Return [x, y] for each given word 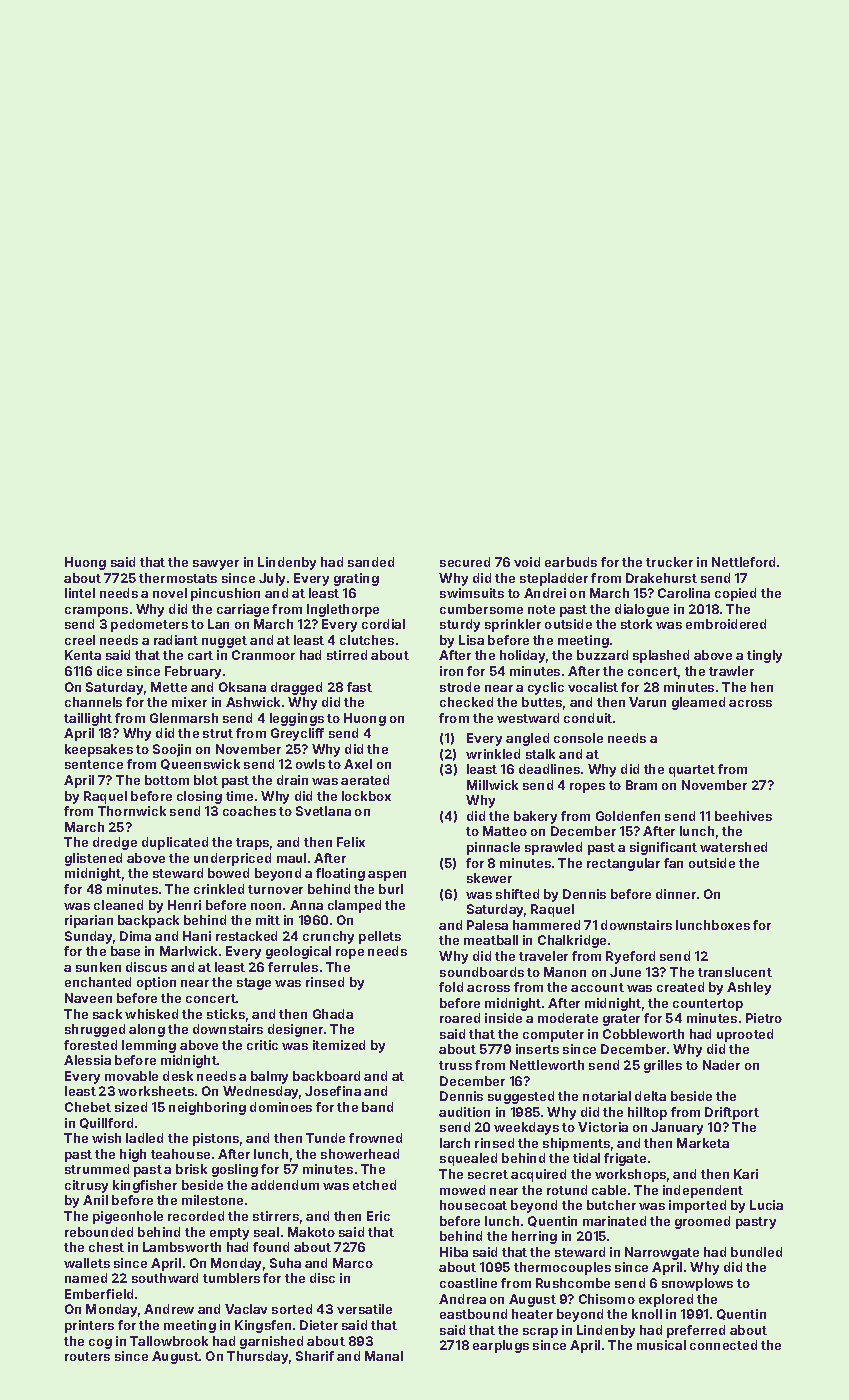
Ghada [333, 1014]
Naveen [88, 998]
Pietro [764, 1018]
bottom [167, 780]
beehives [743, 816]
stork [636, 624]
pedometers [149, 625]
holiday [522, 656]
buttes [542, 702]
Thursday [257, 1357]
